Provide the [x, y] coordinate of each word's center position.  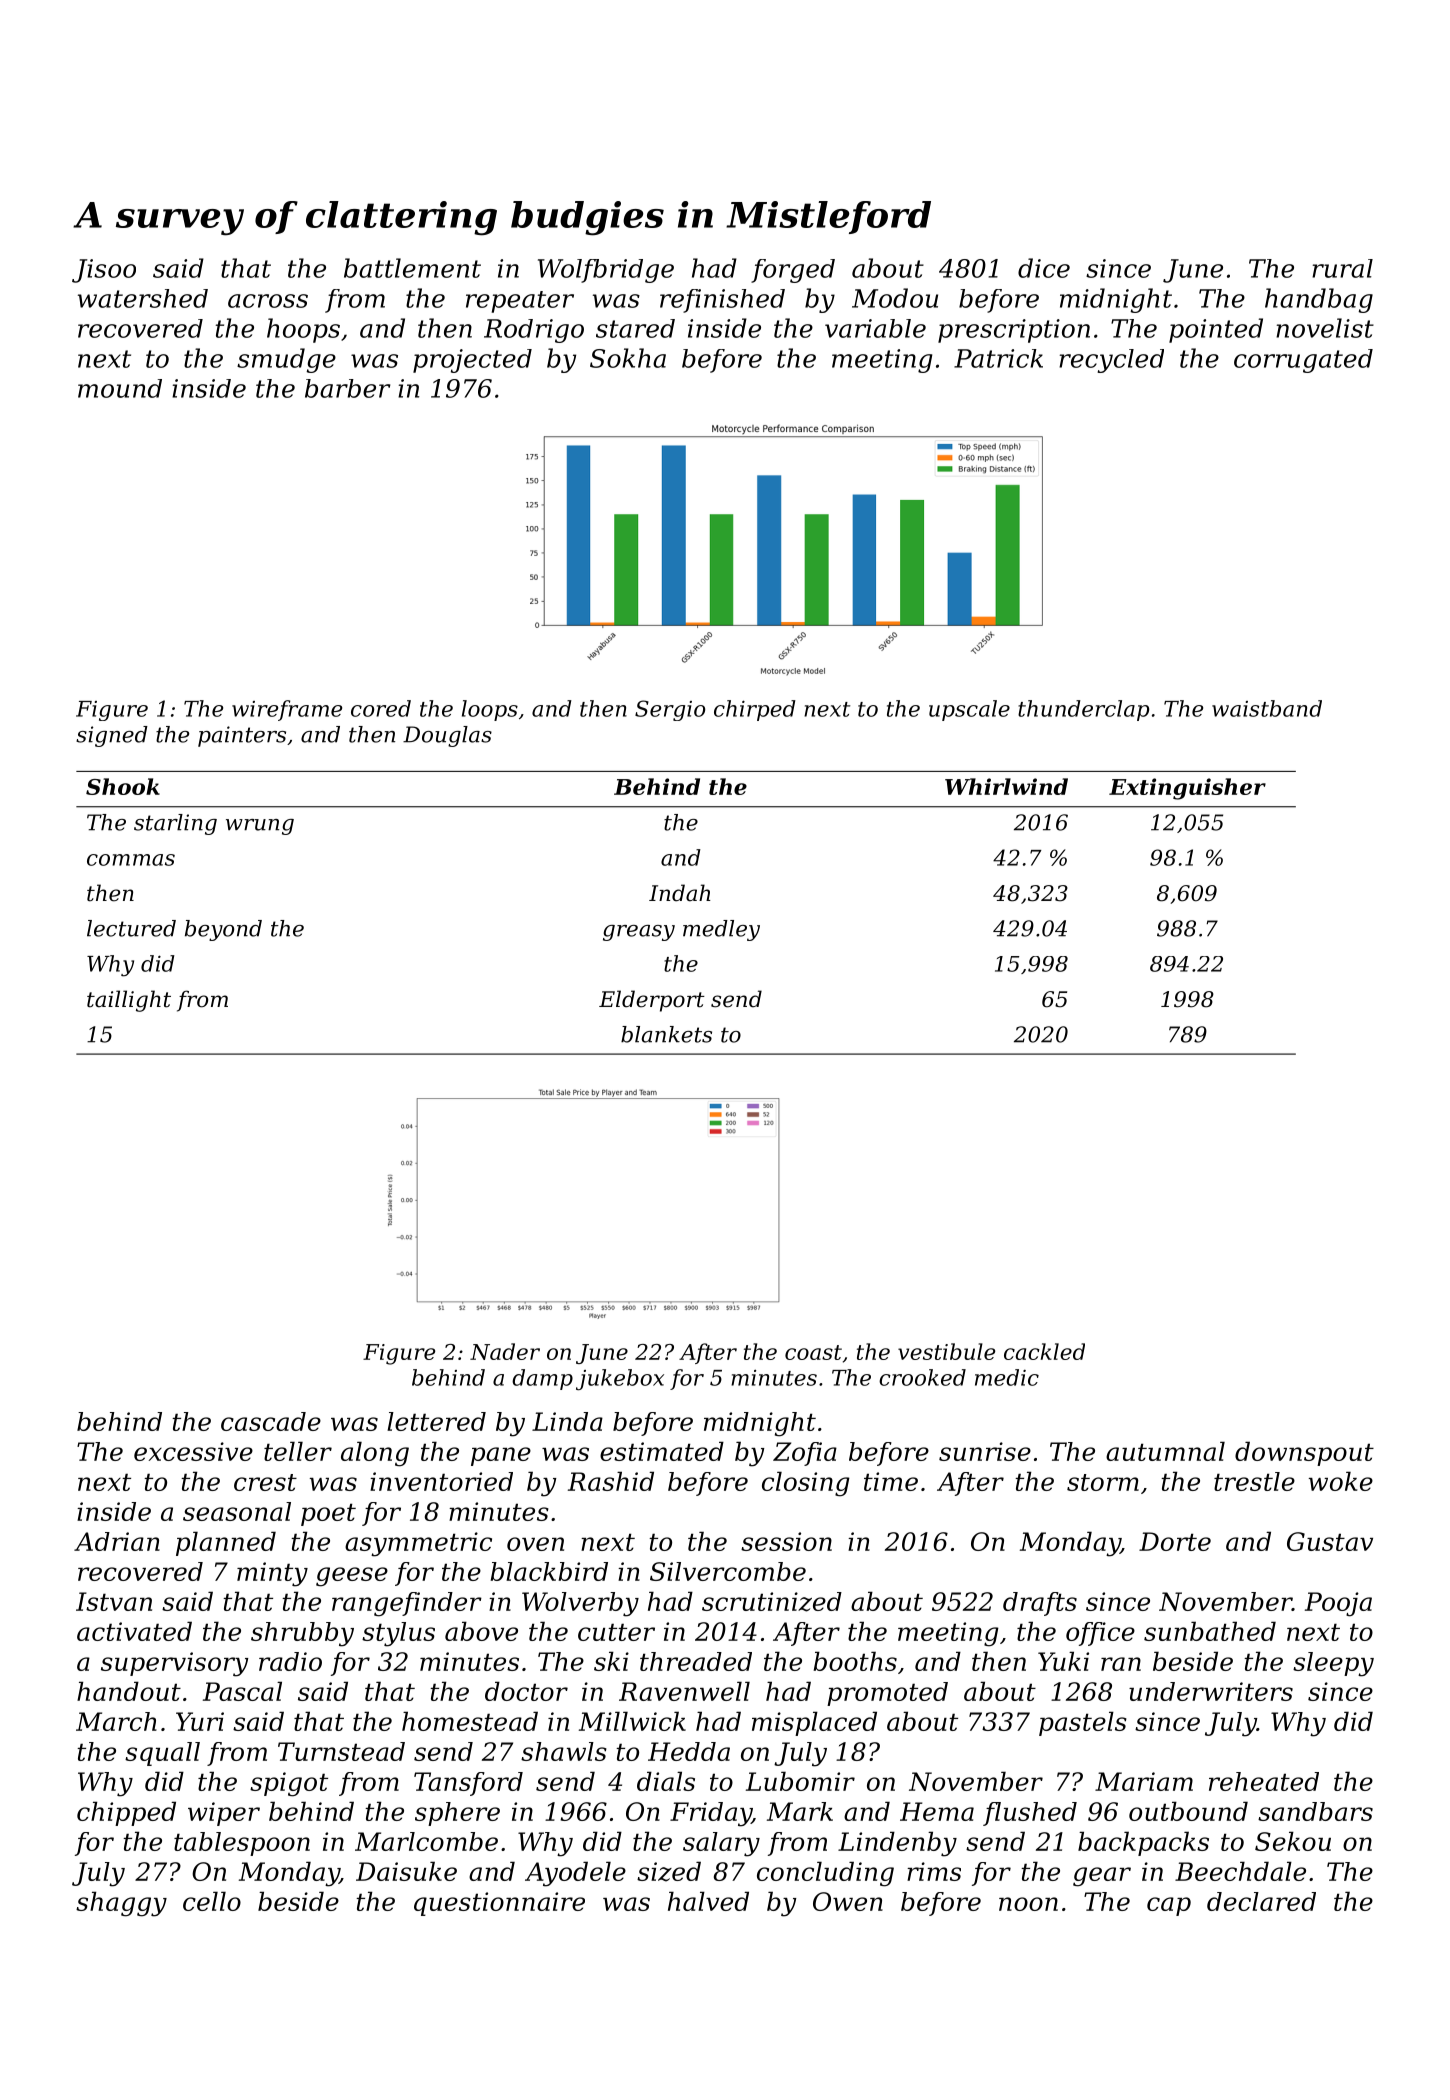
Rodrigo [534, 331]
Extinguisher [1187, 789]
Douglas [447, 736]
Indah [680, 893]
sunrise [985, 1451]
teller [298, 1451]
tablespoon [242, 1844]
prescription [1014, 331]
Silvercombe [728, 1571]
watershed [143, 298]
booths [855, 1661]
